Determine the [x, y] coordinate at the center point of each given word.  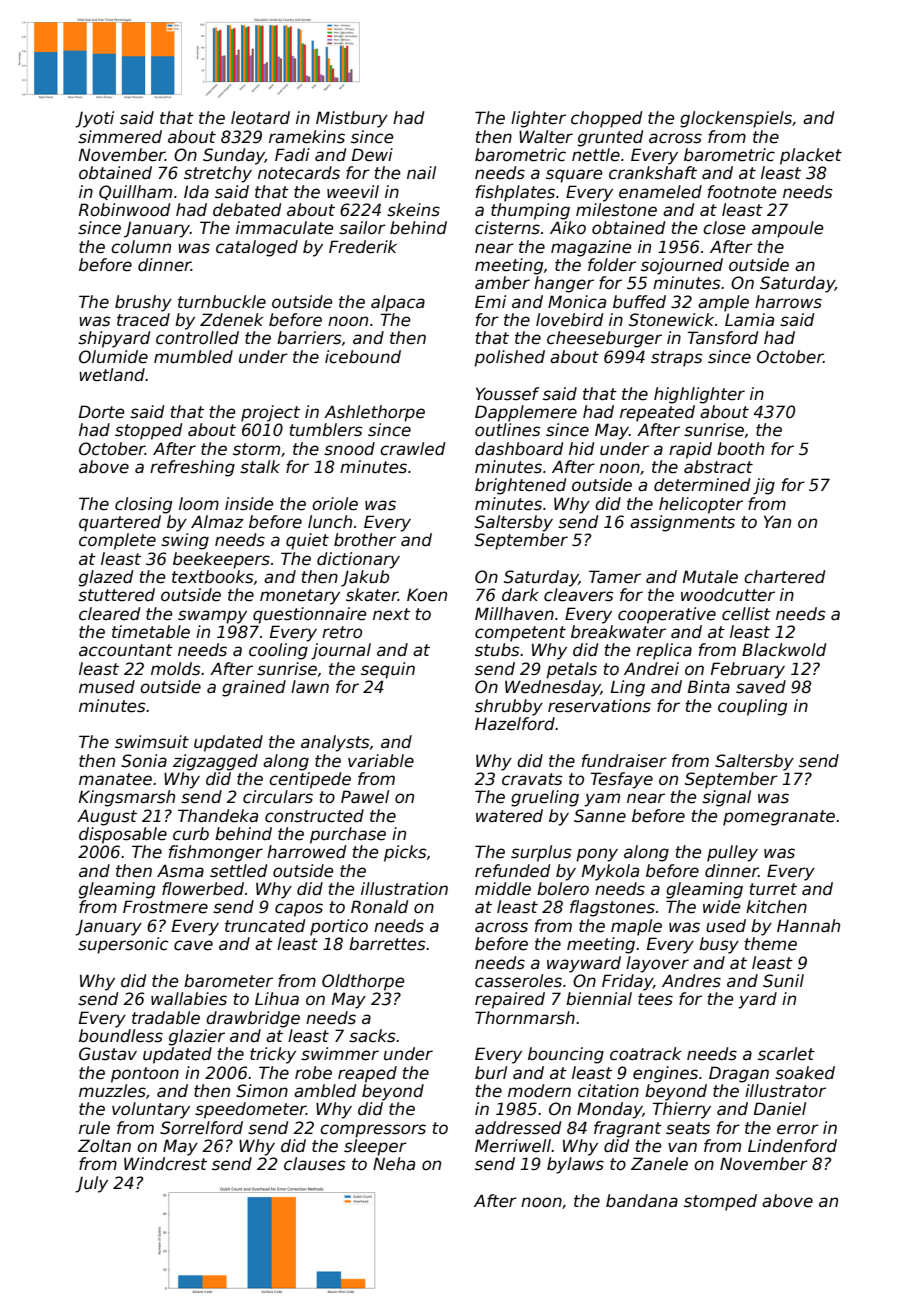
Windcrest [165, 1164]
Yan [777, 522]
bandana [642, 1201]
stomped [720, 1202]
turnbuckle [222, 302]
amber [502, 283]
